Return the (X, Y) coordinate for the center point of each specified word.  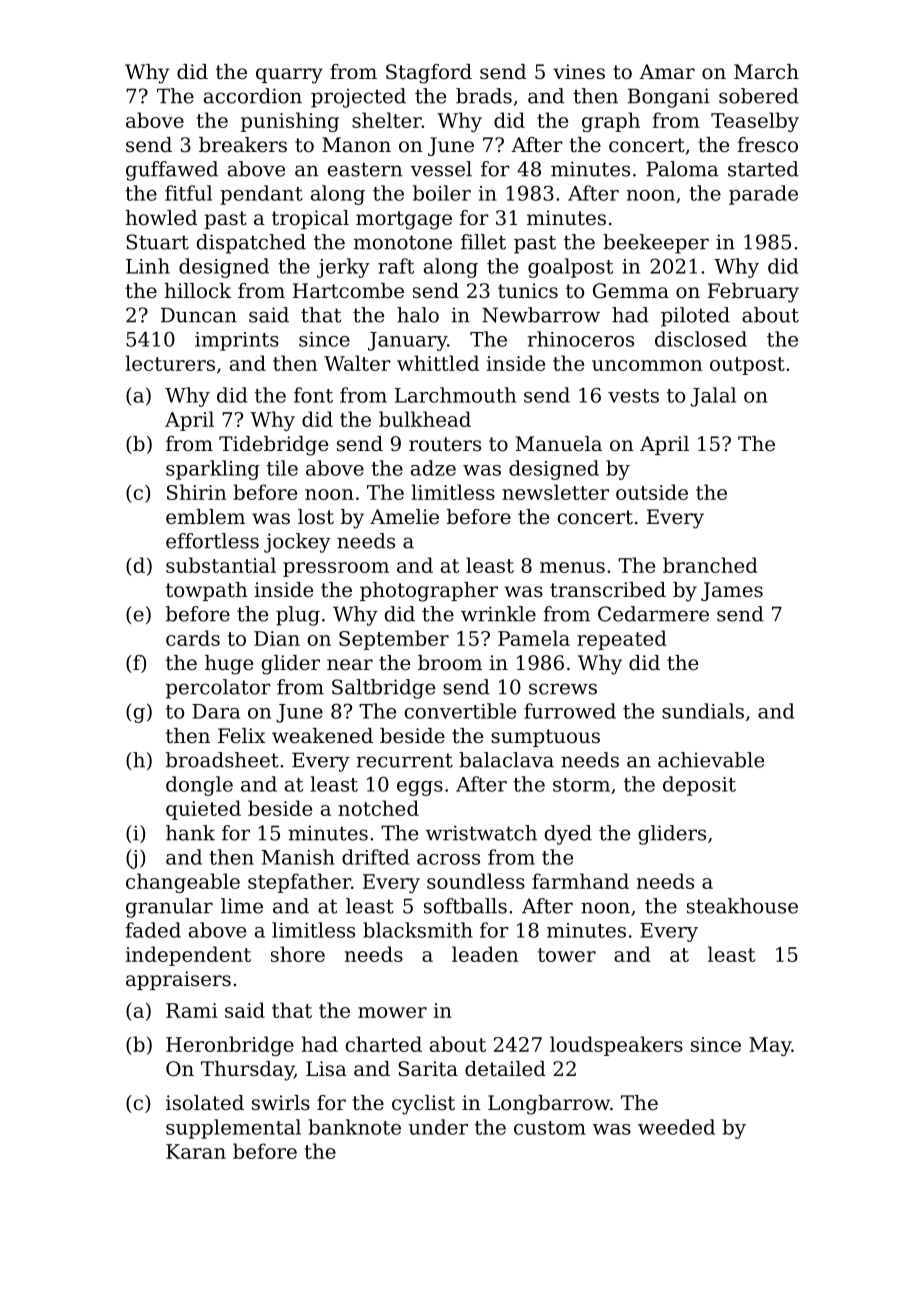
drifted (375, 857)
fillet (483, 242)
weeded (676, 1127)
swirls (281, 1102)
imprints (237, 341)
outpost (747, 366)
